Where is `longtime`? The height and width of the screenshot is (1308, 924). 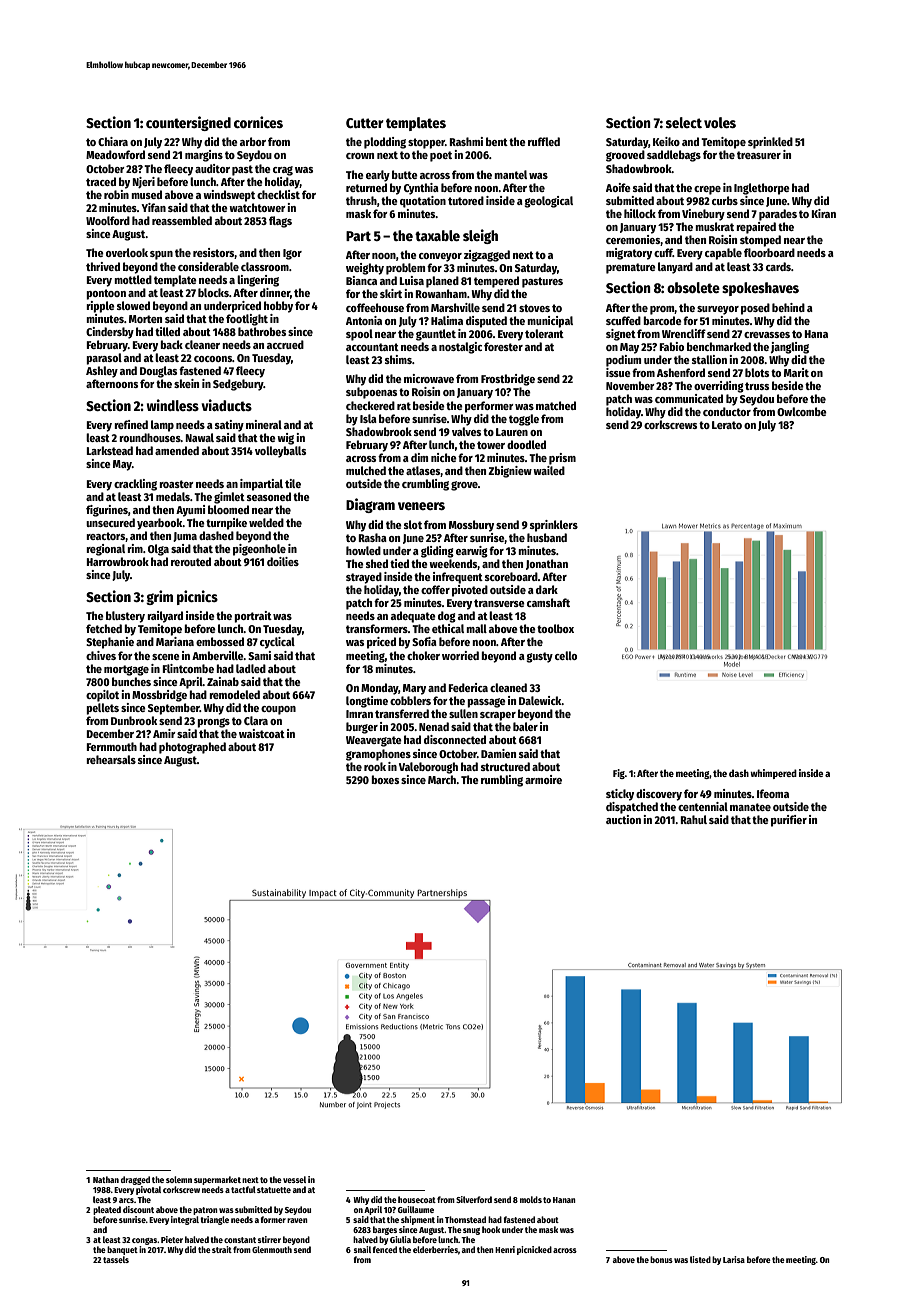 longtime is located at coordinates (367, 702).
